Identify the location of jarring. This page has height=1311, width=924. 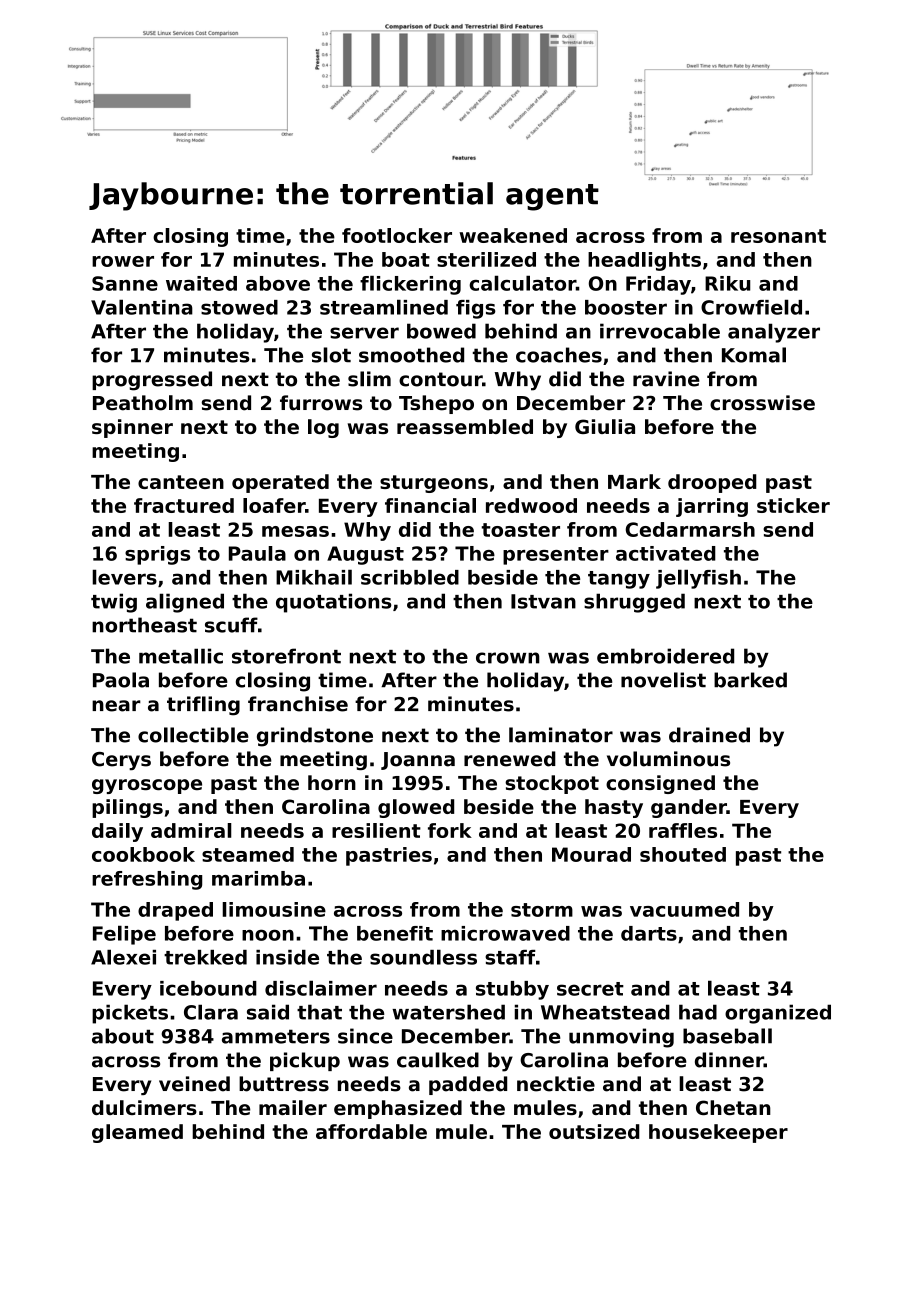
(712, 507).
